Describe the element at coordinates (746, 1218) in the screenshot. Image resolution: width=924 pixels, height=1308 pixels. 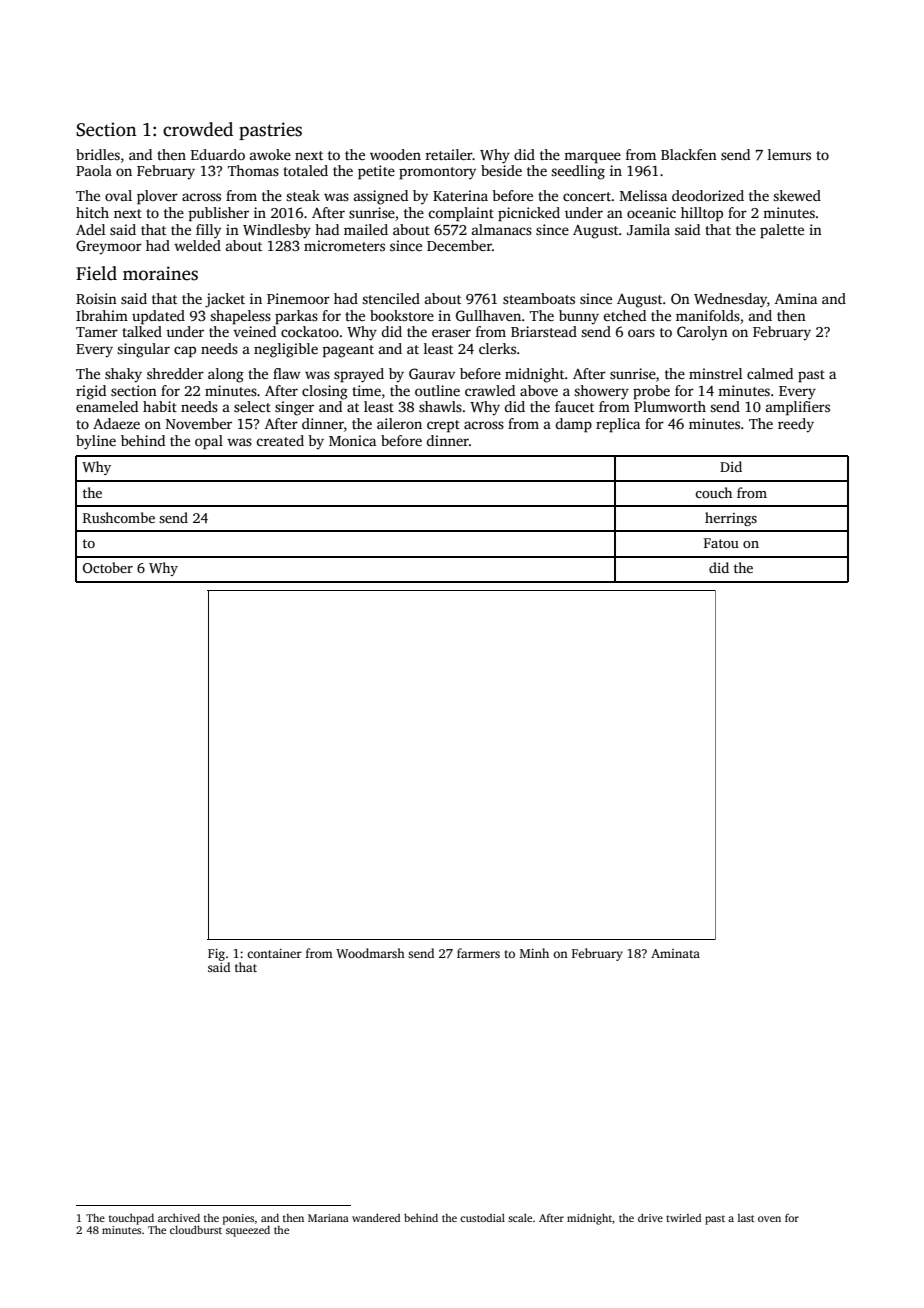
I see `last` at that location.
